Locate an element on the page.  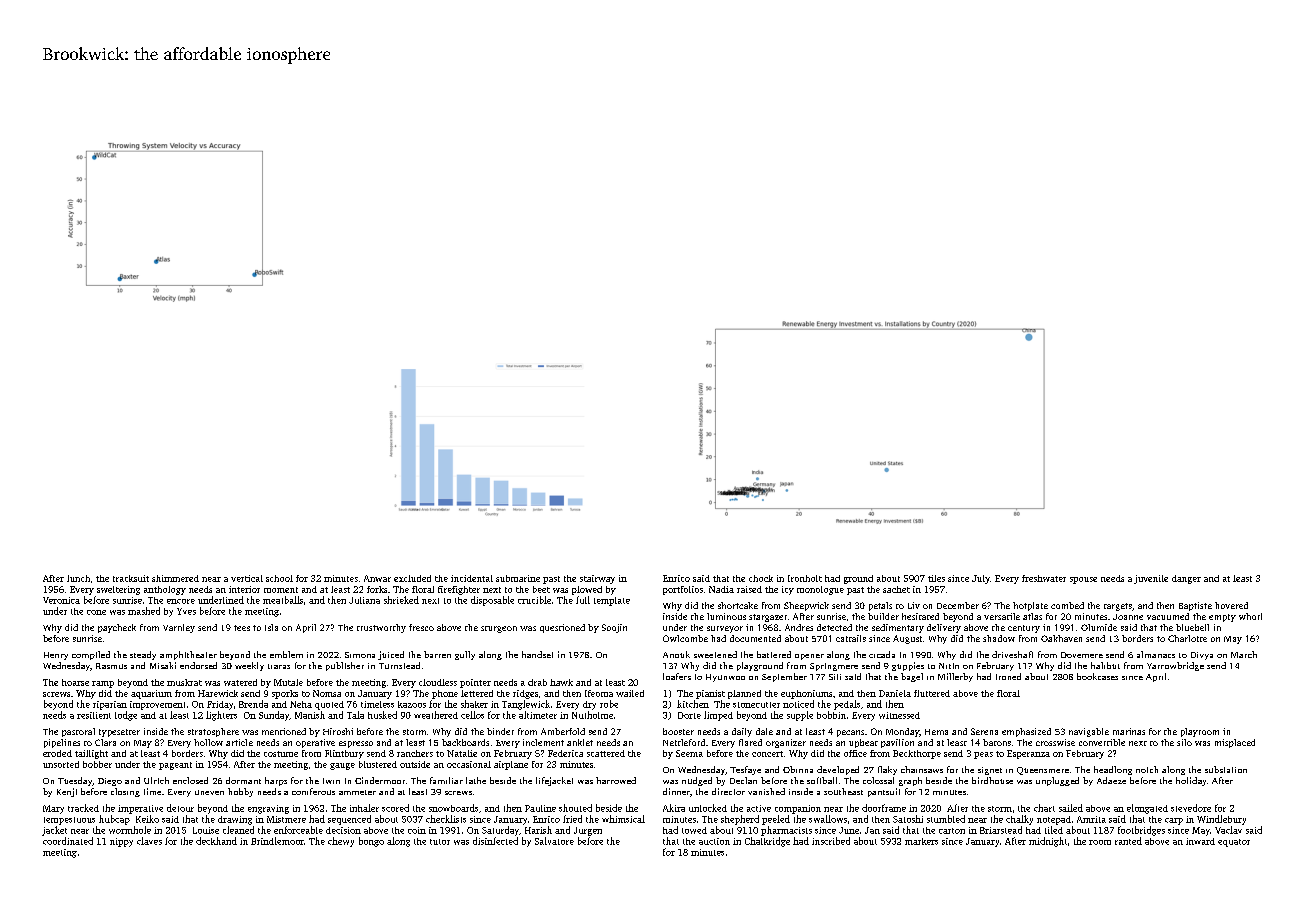
Rasmus is located at coordinates (111, 666).
